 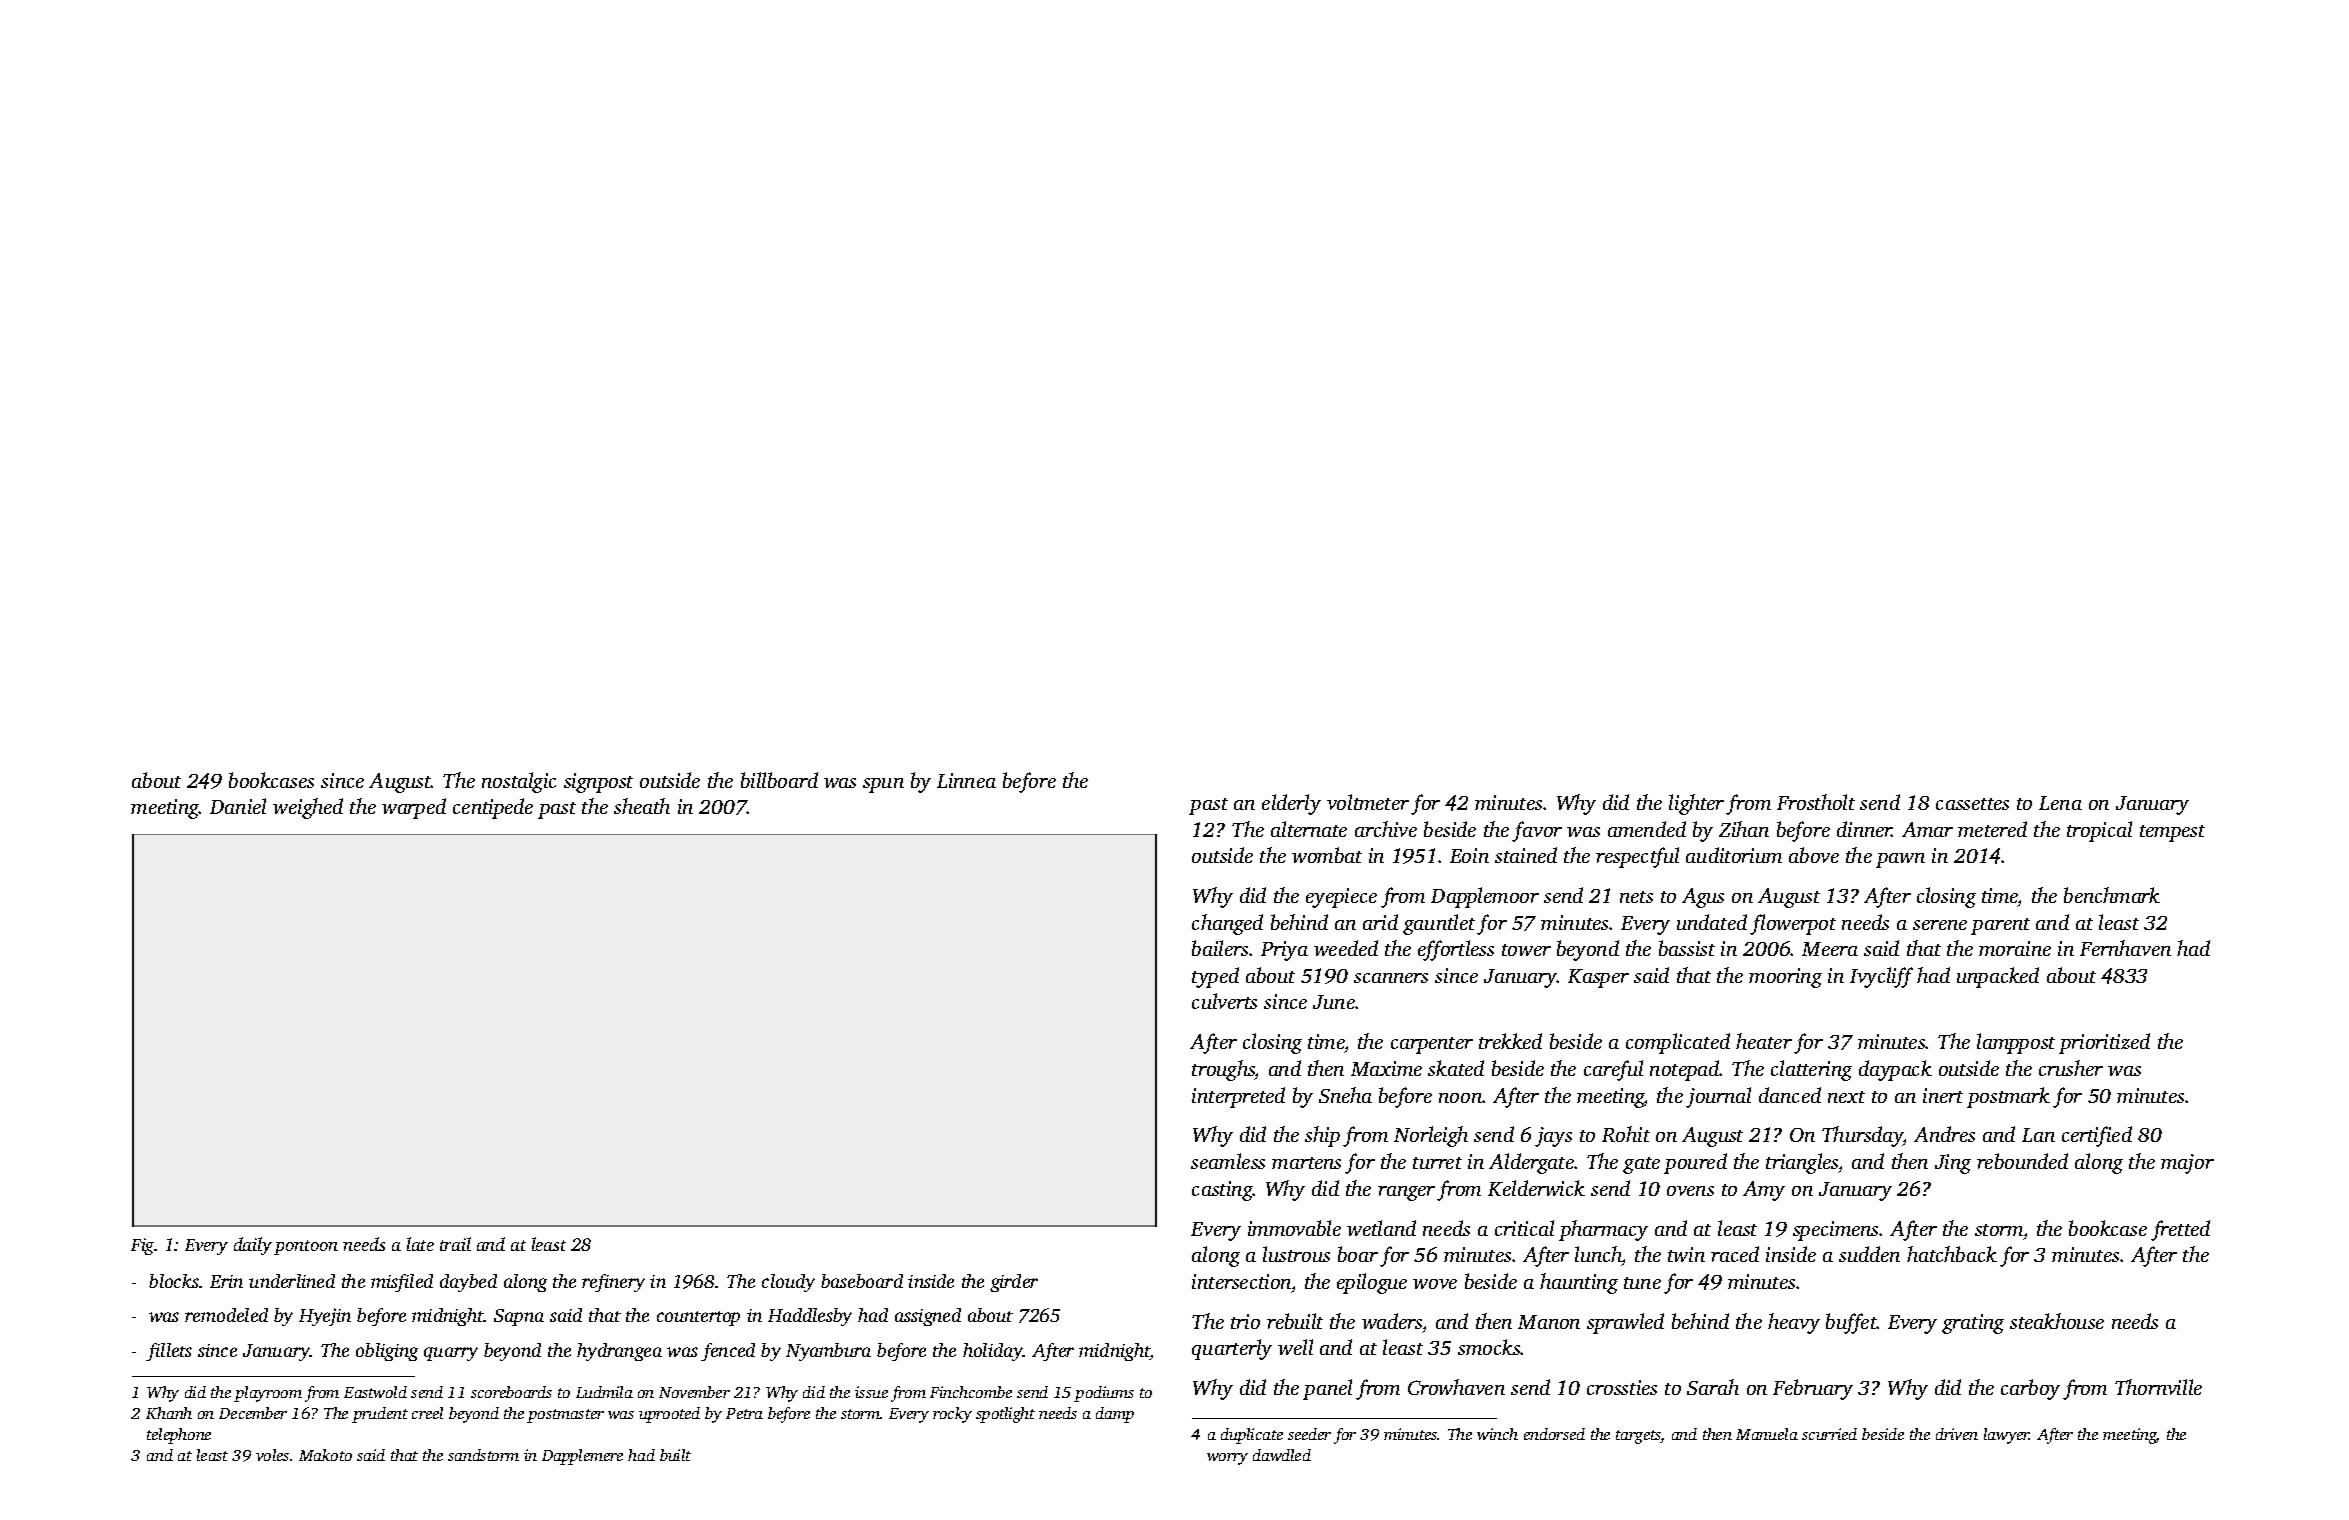 I want to click on typed, so click(x=1215, y=977).
